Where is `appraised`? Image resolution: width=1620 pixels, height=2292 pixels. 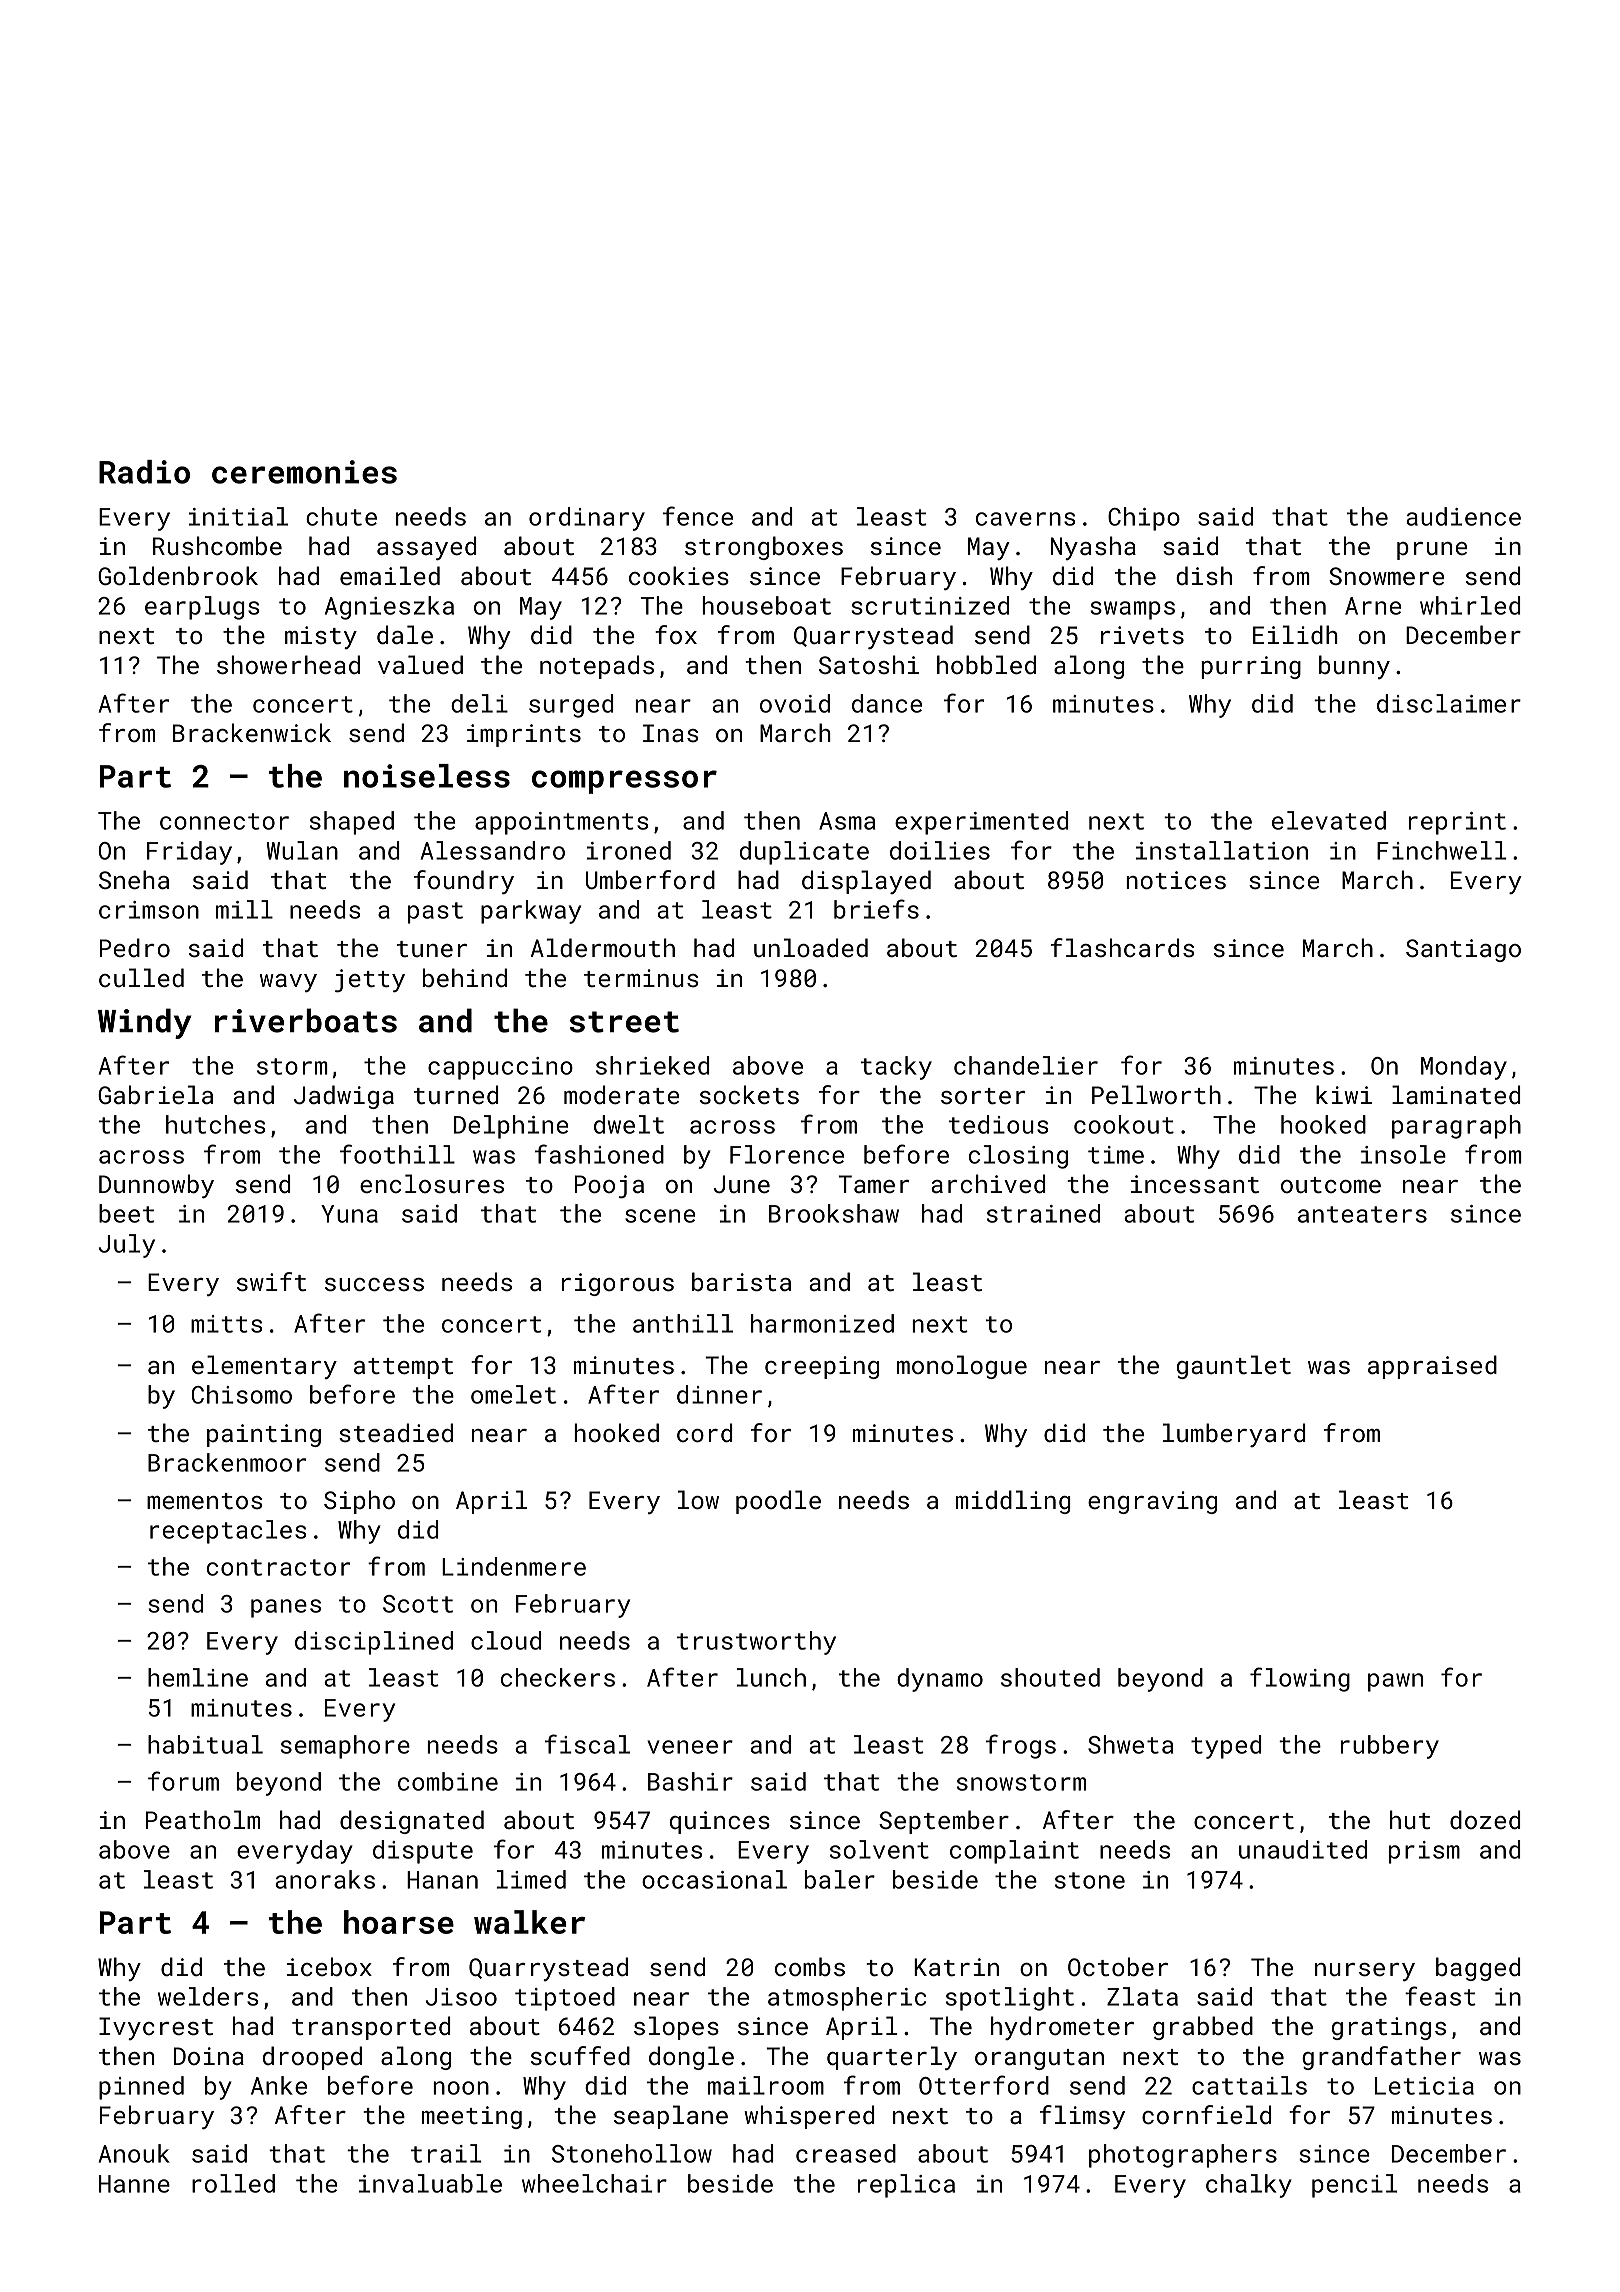 appraised is located at coordinates (1432, 1367).
